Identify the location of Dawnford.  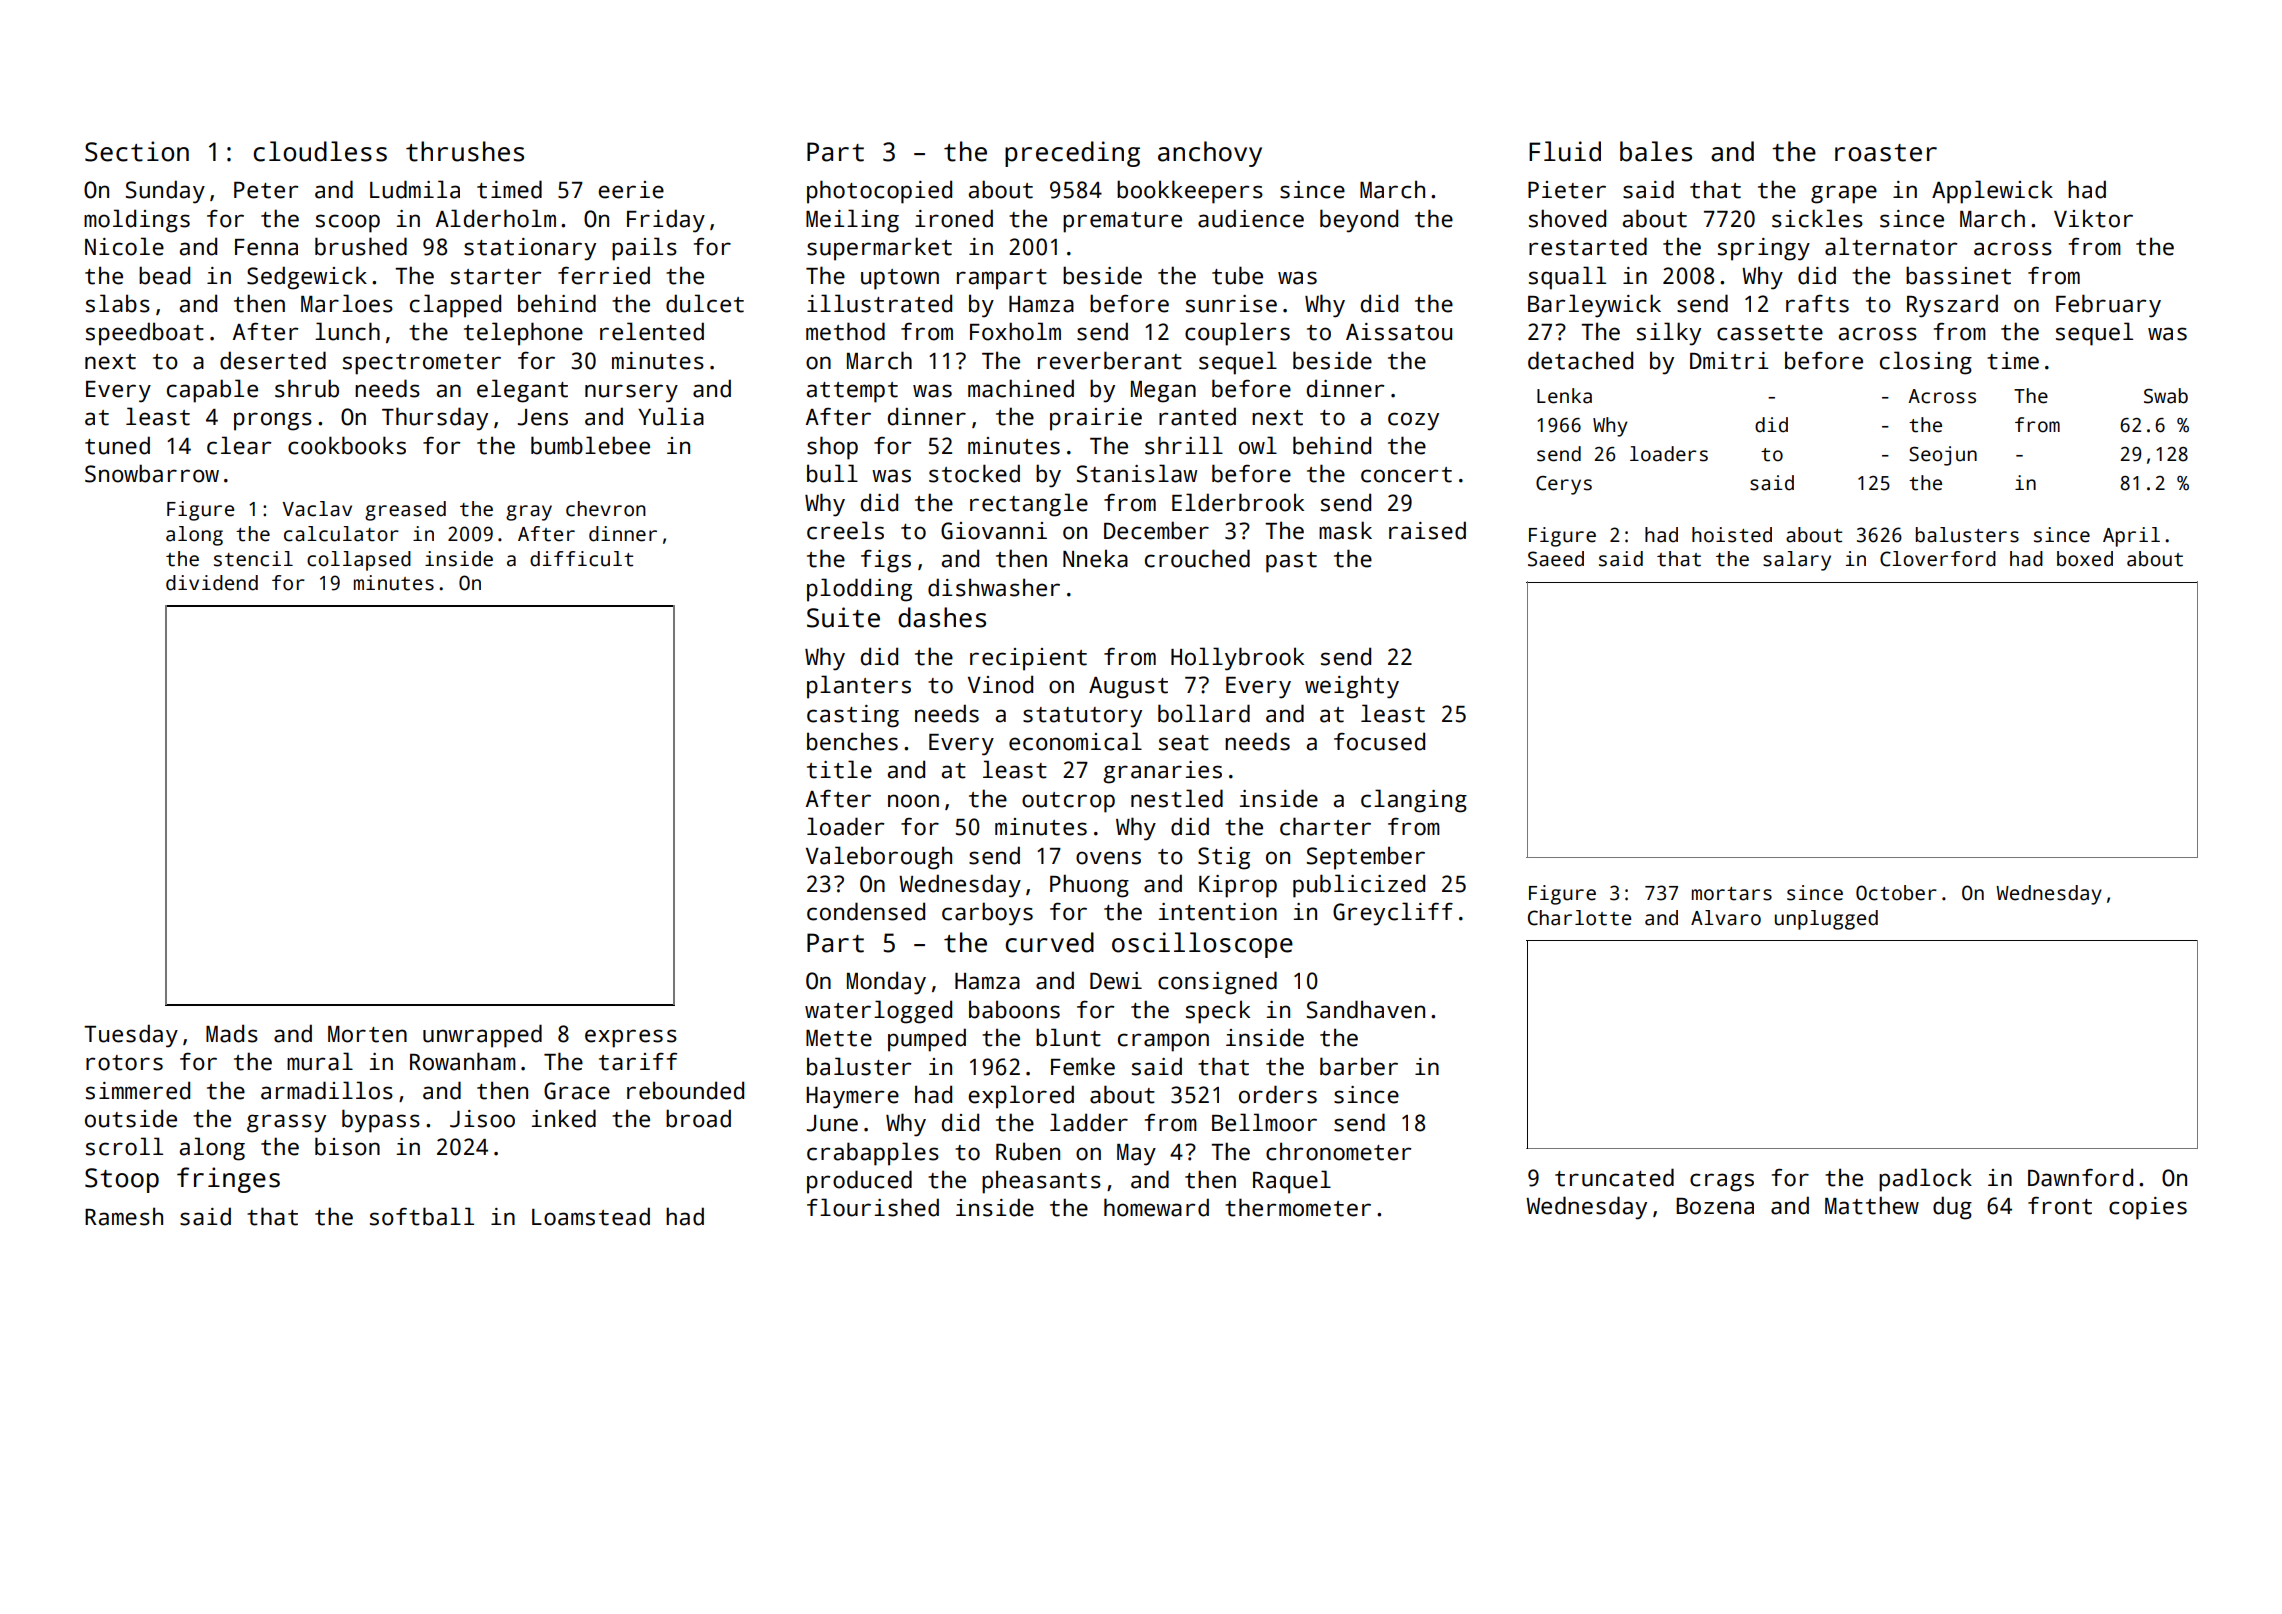
(2080, 1177).
